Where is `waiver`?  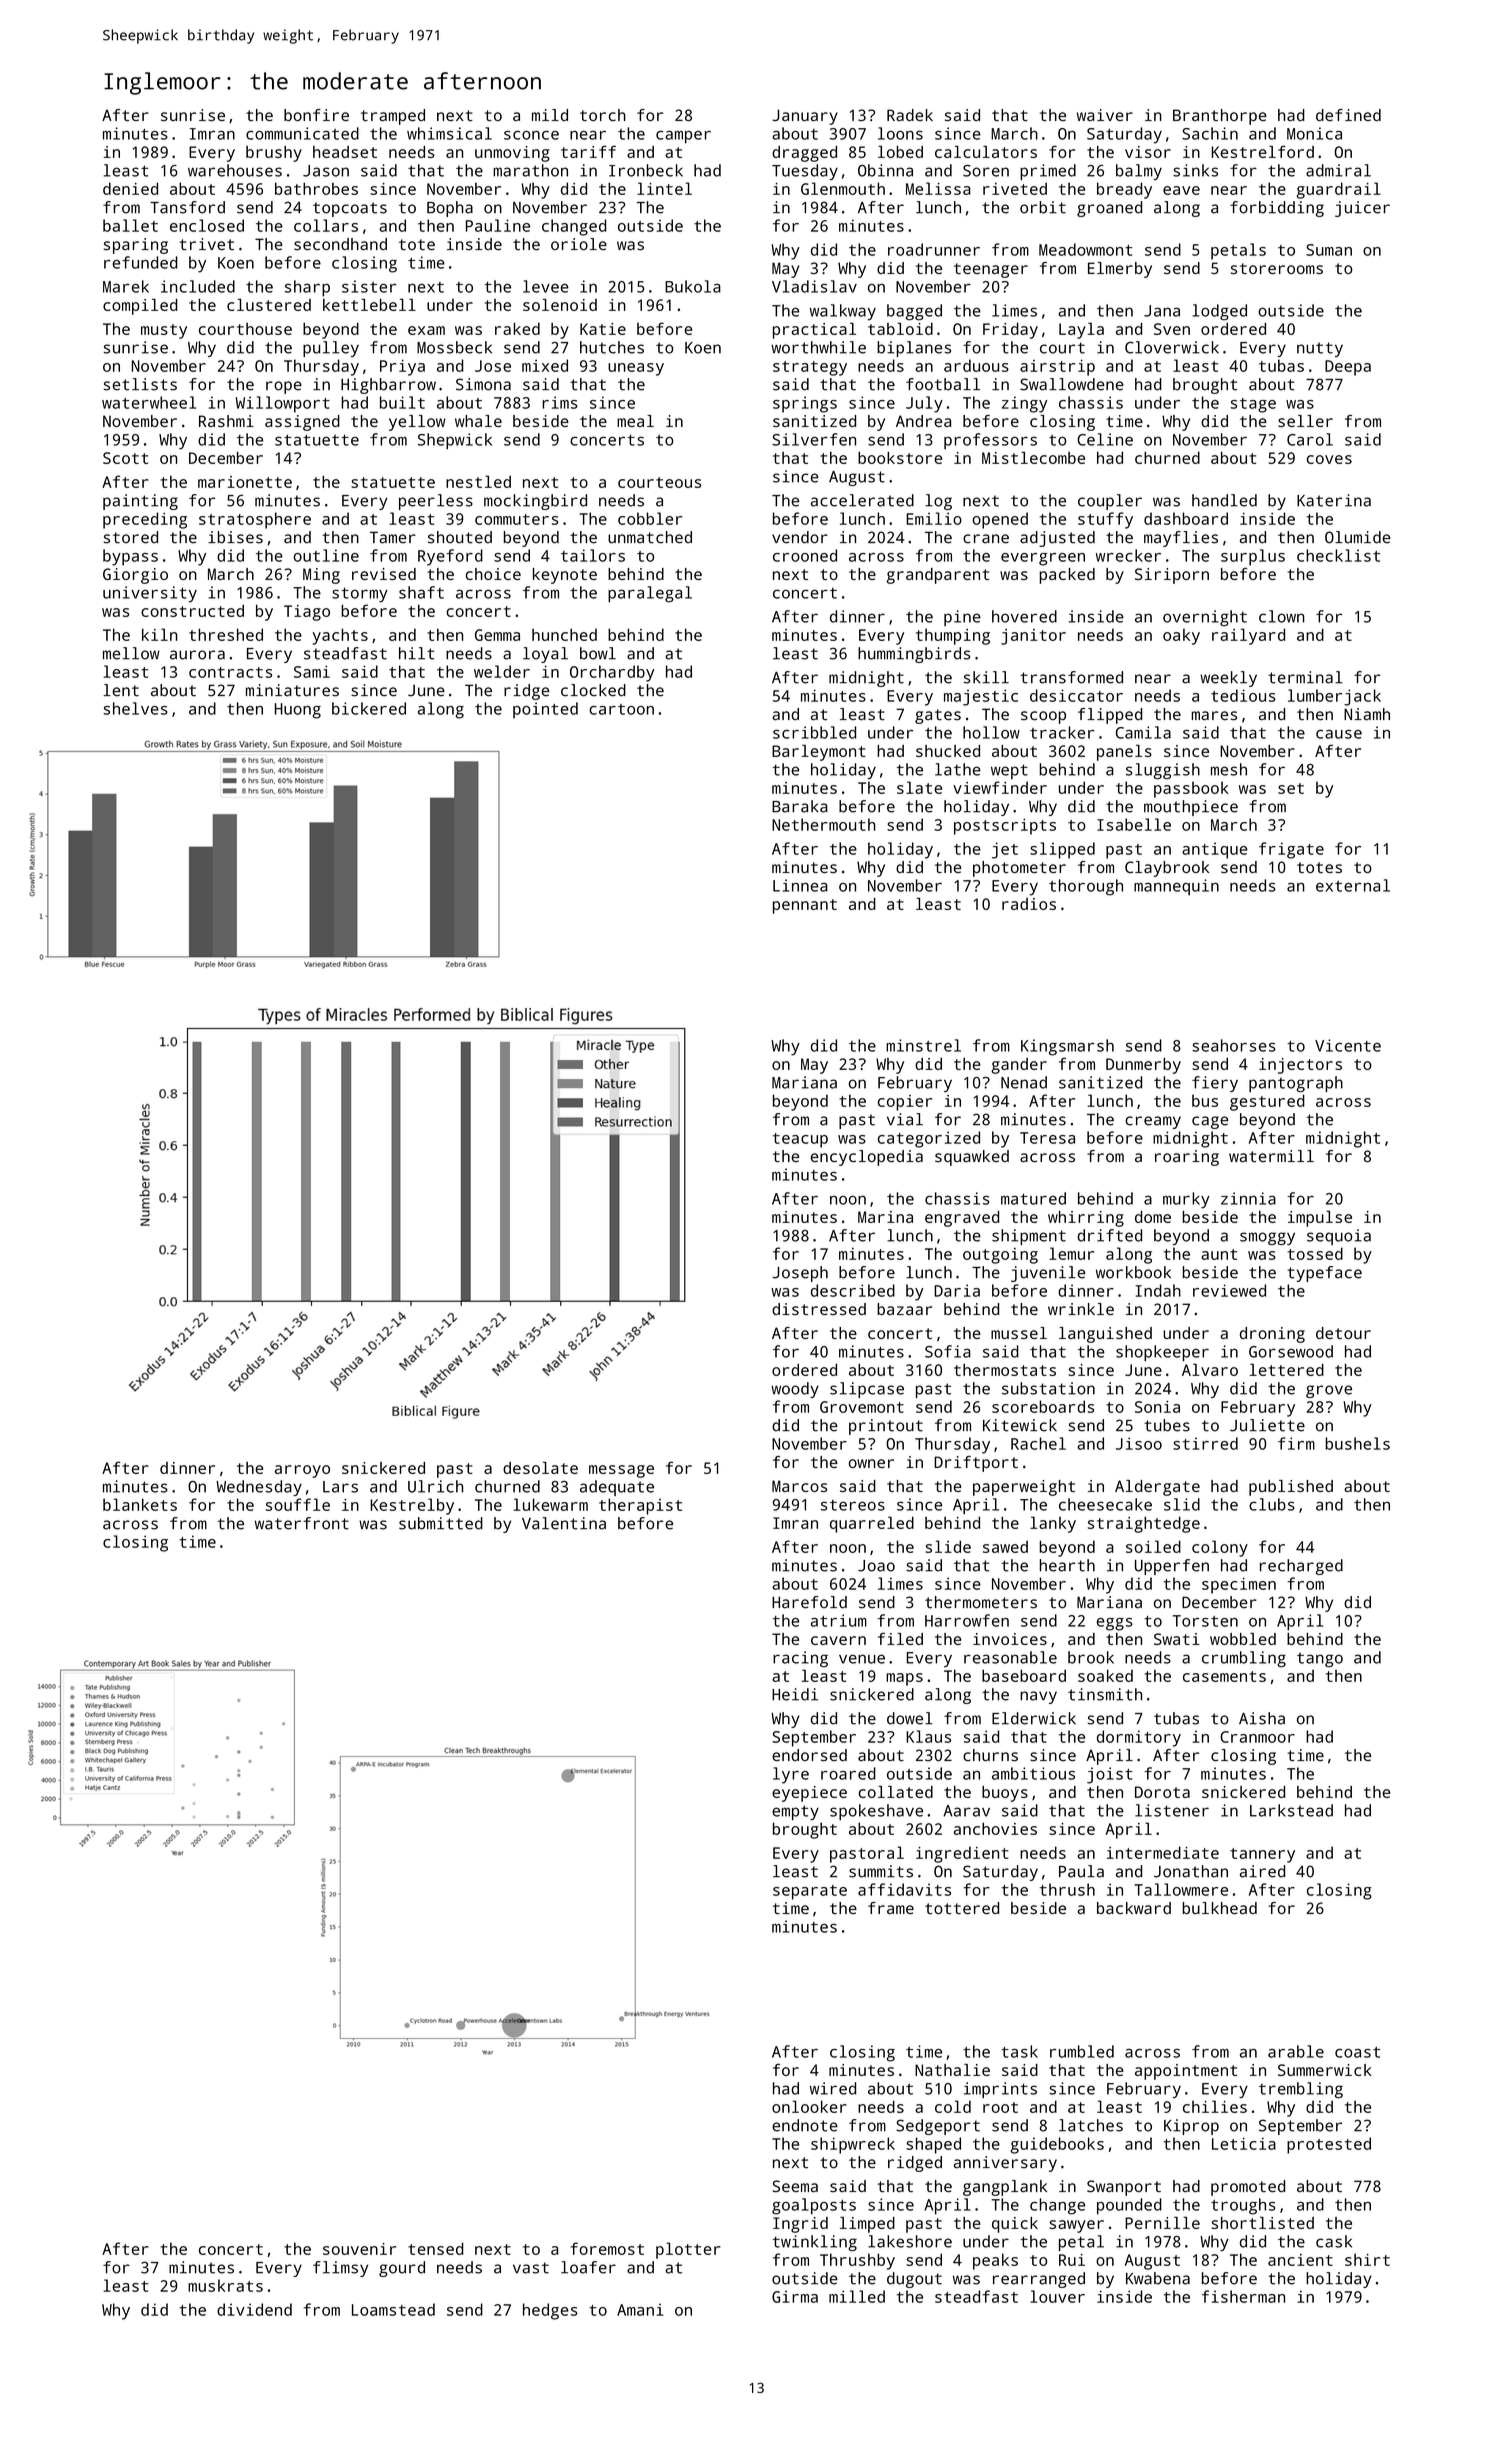
waiver is located at coordinates (1105, 115).
